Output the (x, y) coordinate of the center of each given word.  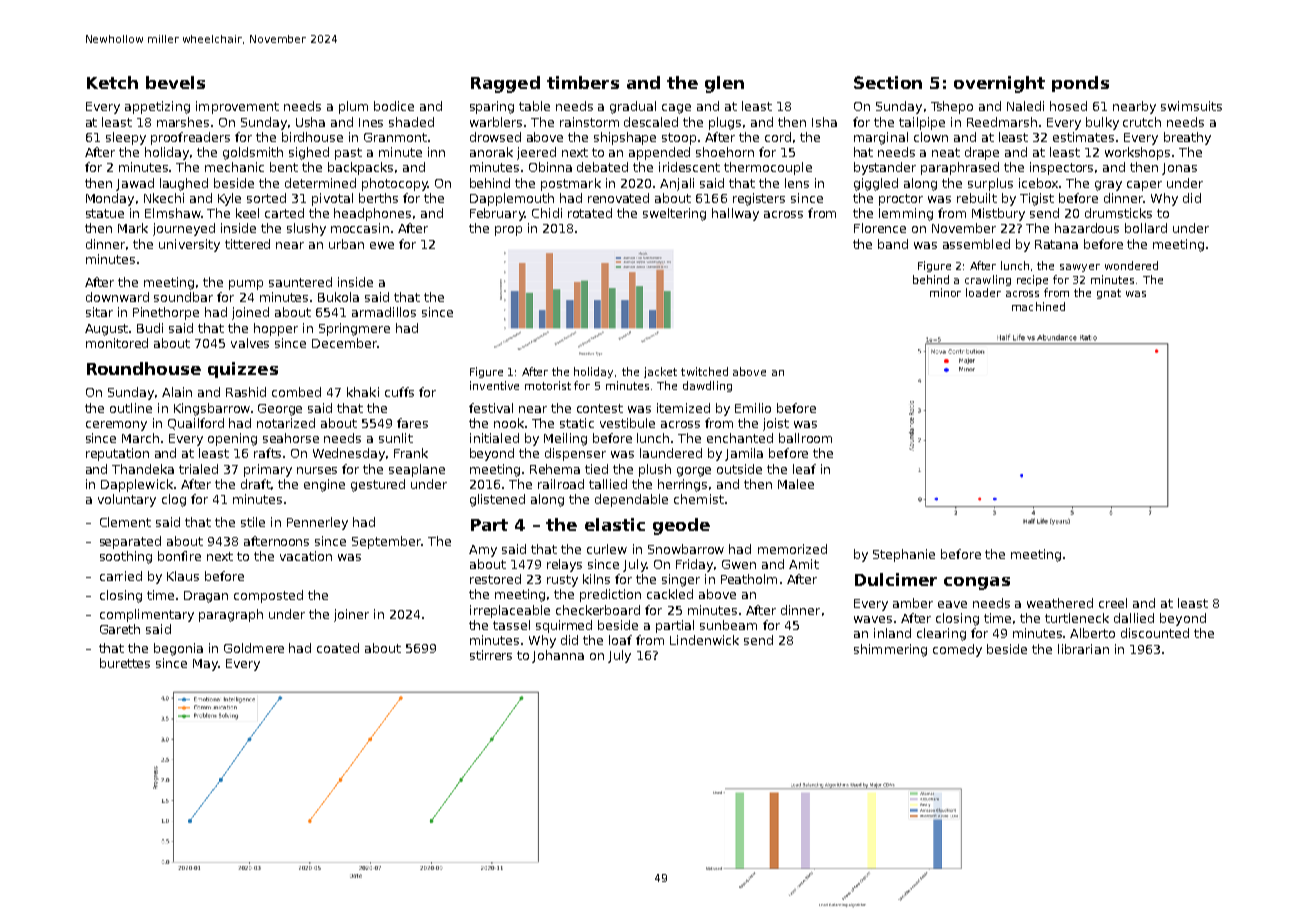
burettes (125, 663)
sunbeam (728, 625)
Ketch (112, 82)
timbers (583, 82)
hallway (735, 214)
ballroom (805, 438)
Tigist (1037, 199)
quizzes (243, 370)
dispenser (575, 454)
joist (776, 424)
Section (888, 82)
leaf (804, 469)
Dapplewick (137, 485)
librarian (1083, 649)
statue (105, 213)
